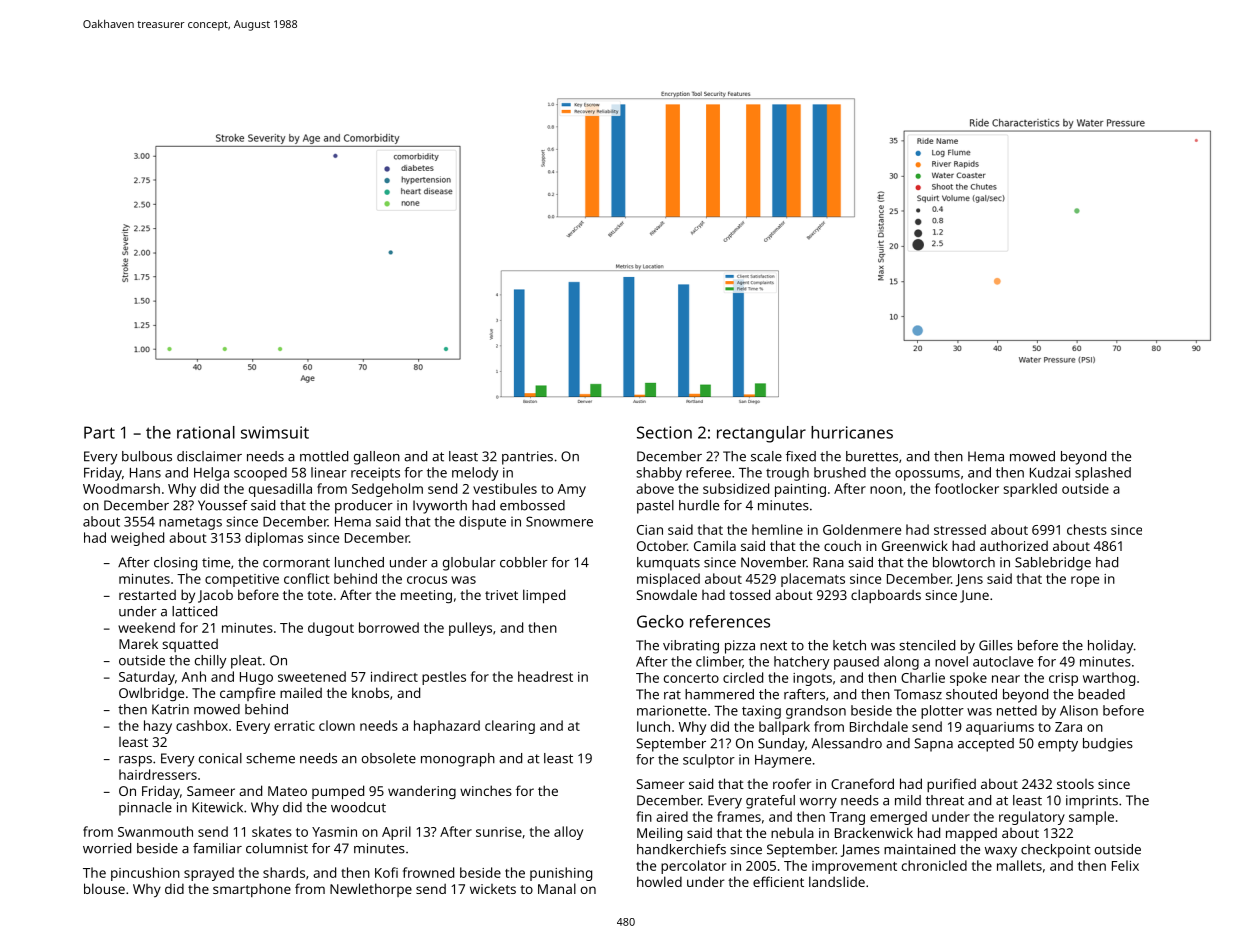 Image resolution: width=1233 pixels, height=952 pixels. I want to click on swimsuit, so click(275, 432).
